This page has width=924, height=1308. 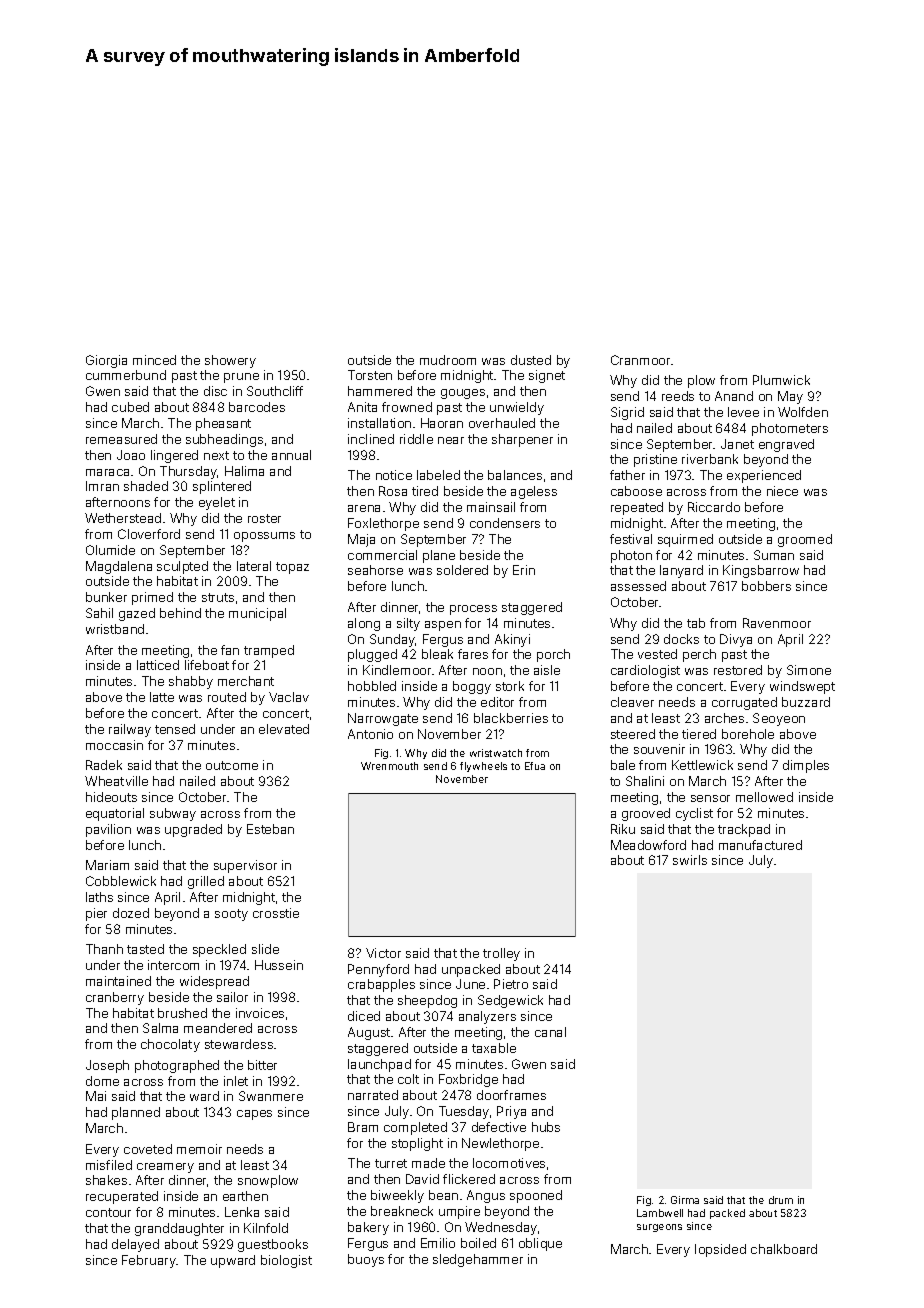 What do you see at coordinates (511, 718) in the page?
I see `blackberries` at bounding box center [511, 718].
